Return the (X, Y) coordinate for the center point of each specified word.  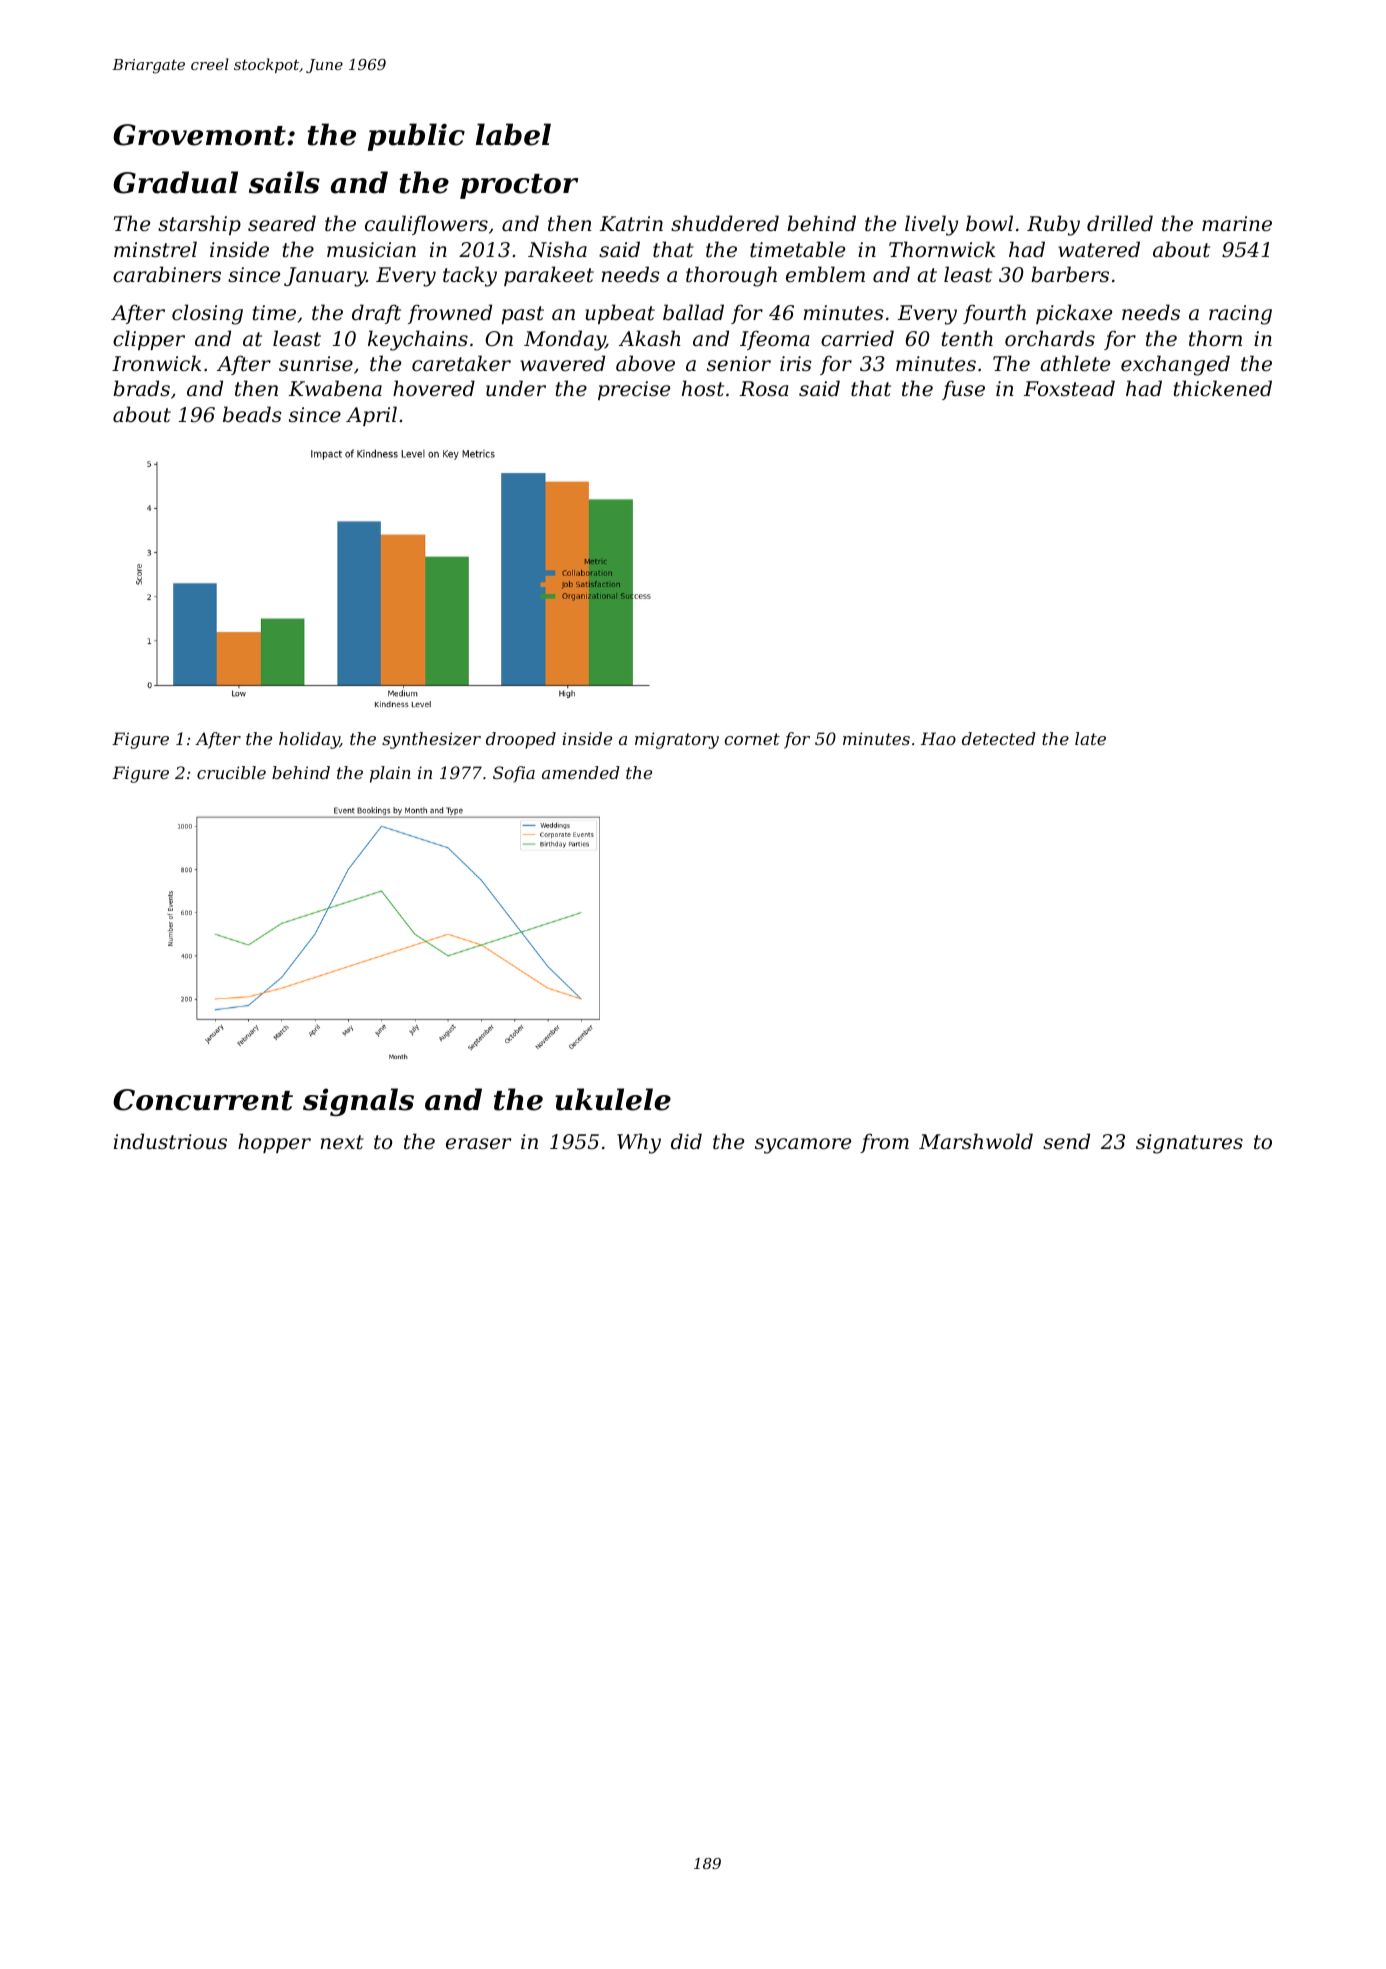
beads (252, 414)
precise (634, 390)
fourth (994, 314)
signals (358, 1102)
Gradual (175, 182)
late (1090, 738)
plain (390, 774)
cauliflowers (426, 225)
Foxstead (1069, 388)
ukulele (613, 1099)
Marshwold (976, 1141)
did (686, 1141)
